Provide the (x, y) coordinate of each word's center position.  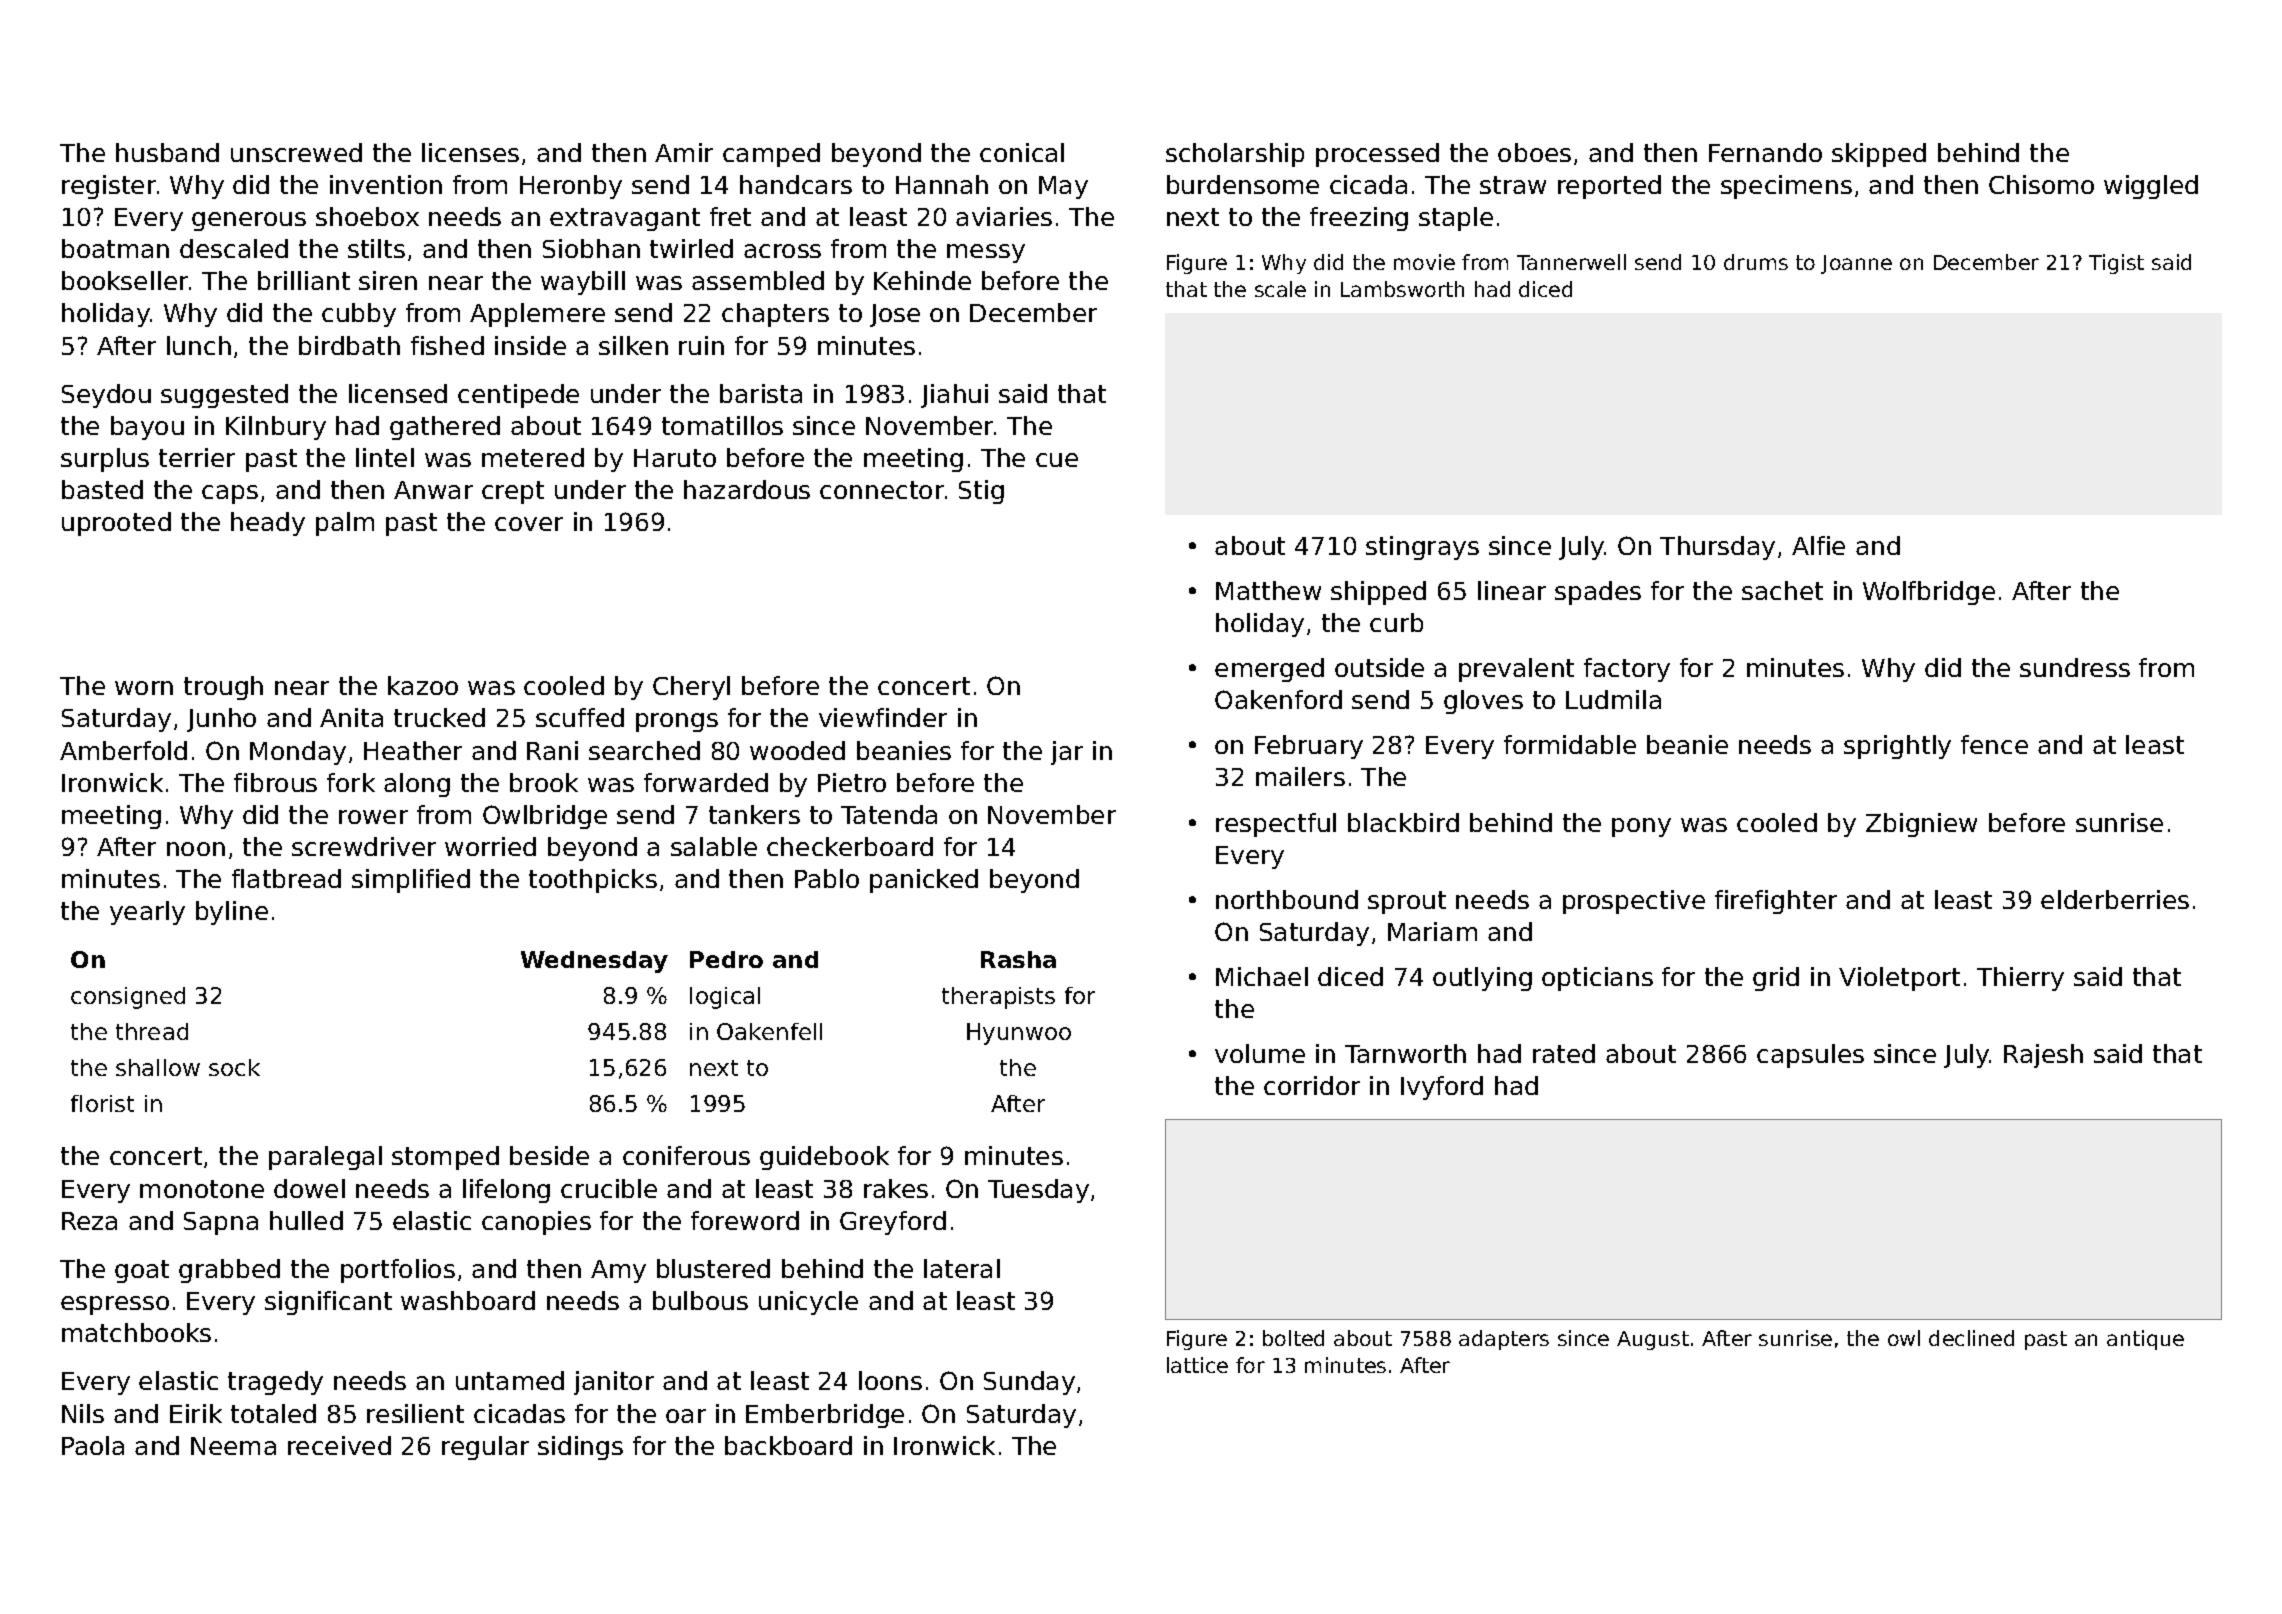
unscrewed (296, 152)
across (782, 251)
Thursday (1717, 548)
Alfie (1818, 545)
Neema (233, 1446)
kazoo (423, 685)
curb (1396, 622)
